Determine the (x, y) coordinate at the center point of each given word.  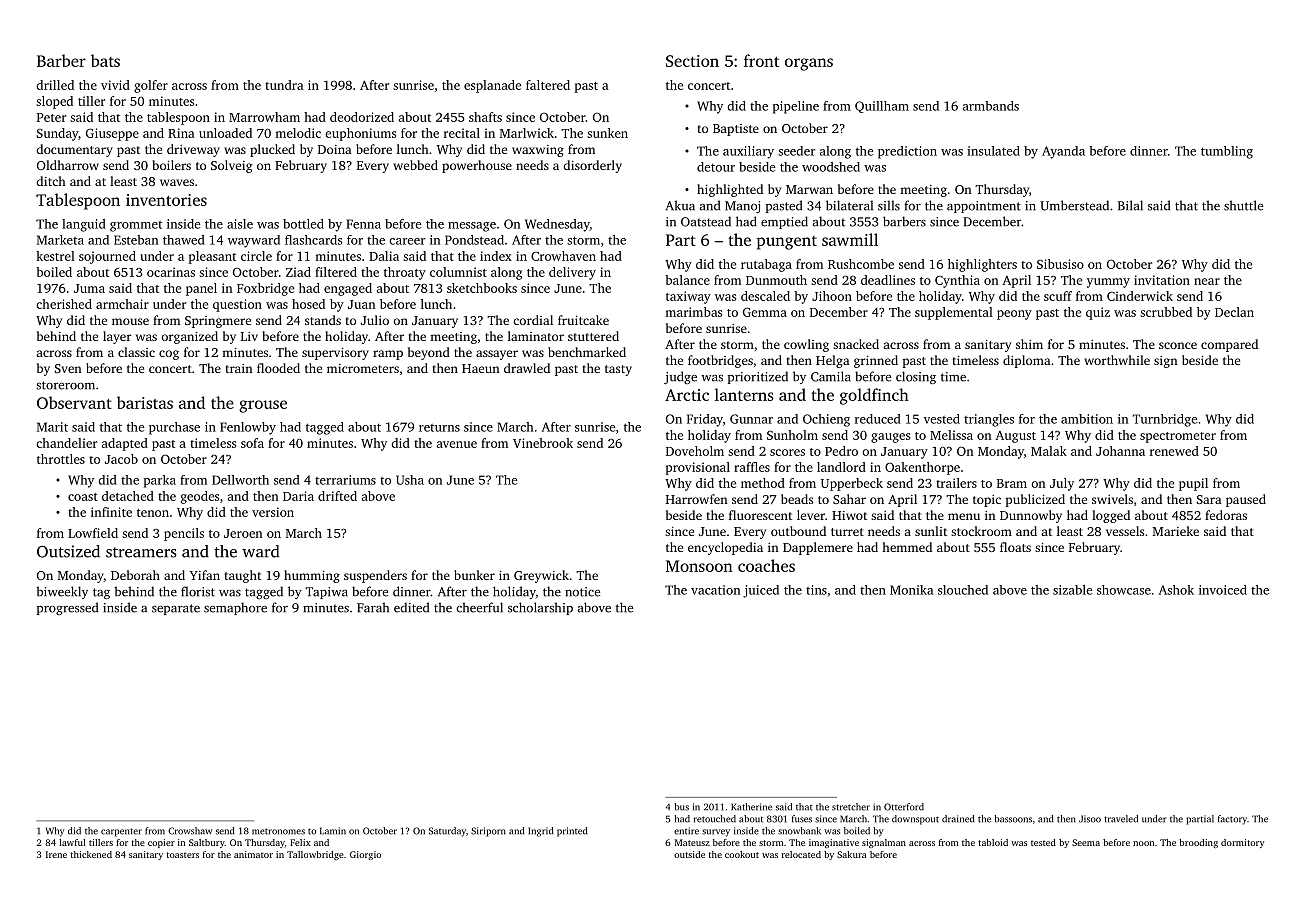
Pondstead (474, 240)
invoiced (1223, 590)
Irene (56, 854)
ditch (51, 181)
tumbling (1227, 152)
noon (1143, 843)
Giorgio (365, 855)
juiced (761, 591)
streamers (141, 552)
